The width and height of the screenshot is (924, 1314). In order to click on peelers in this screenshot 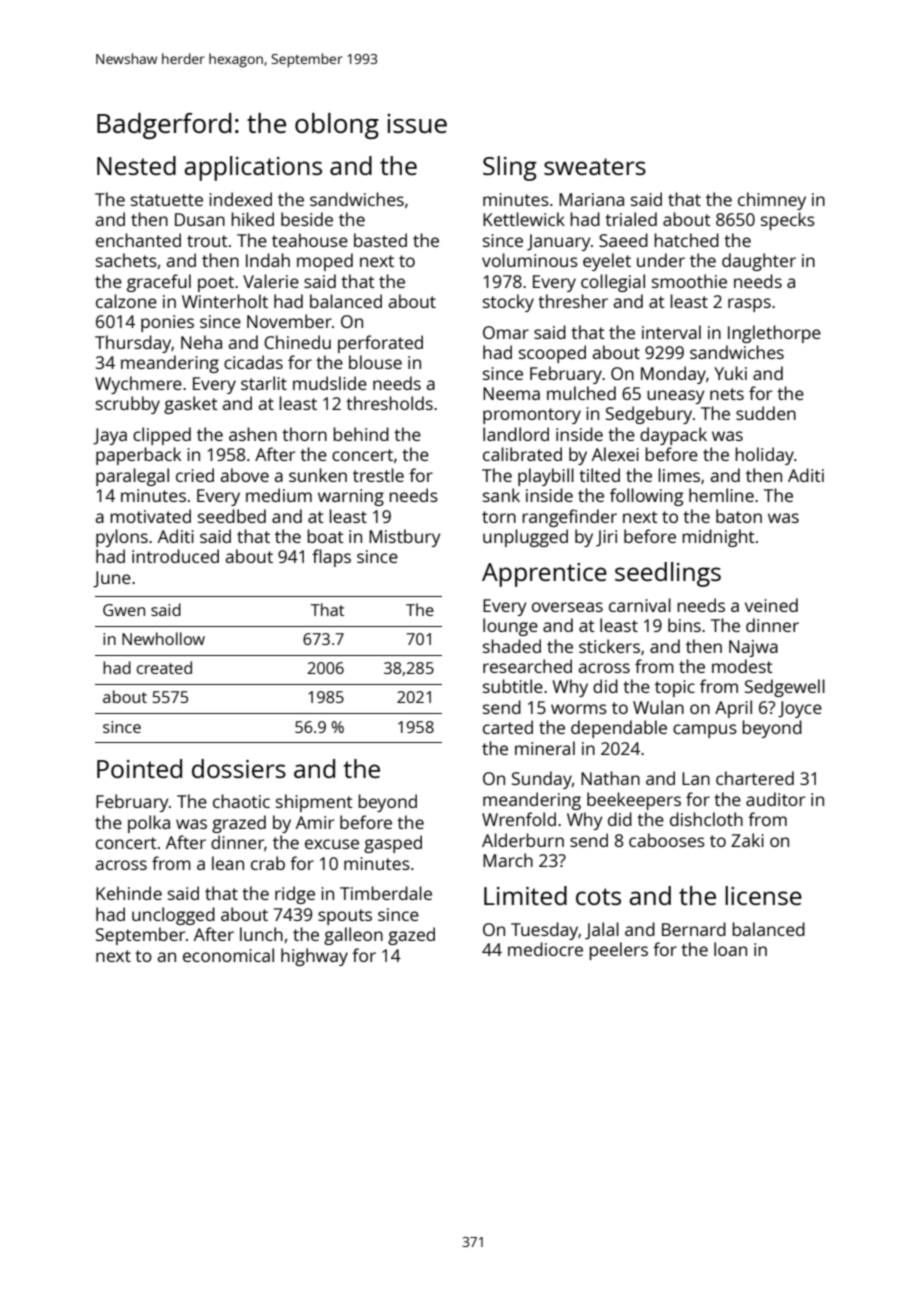, I will do `click(618, 951)`.
